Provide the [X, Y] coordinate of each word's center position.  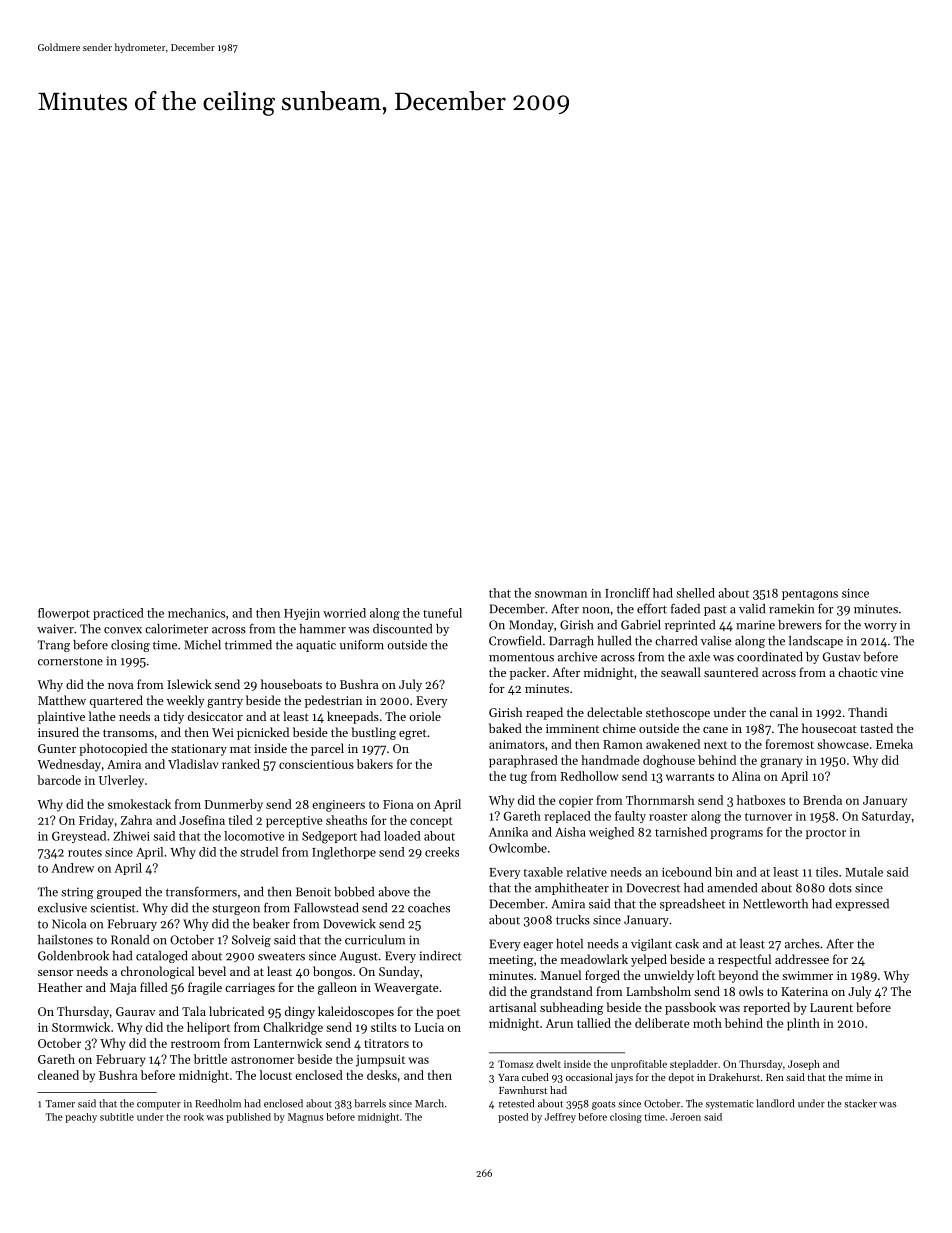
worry [880, 627]
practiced [118, 614]
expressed [862, 905]
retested [516, 1103]
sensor [55, 973]
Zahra [136, 820]
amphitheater [572, 889]
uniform [362, 645]
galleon [337, 988]
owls [751, 991]
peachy [81, 1118]
